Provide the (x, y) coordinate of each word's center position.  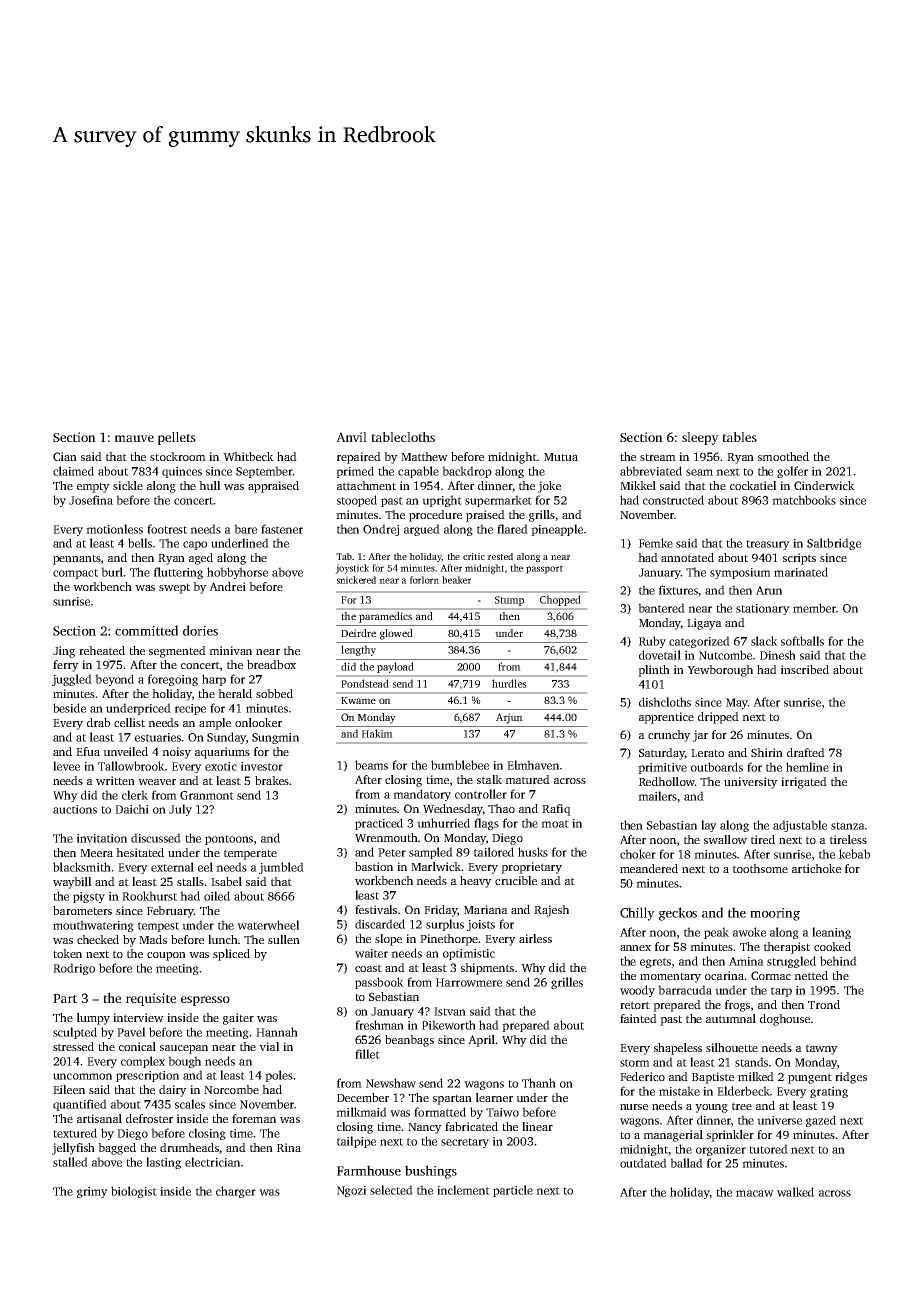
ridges (851, 1078)
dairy (173, 1091)
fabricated (471, 1126)
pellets (177, 438)
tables (739, 437)
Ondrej (381, 530)
